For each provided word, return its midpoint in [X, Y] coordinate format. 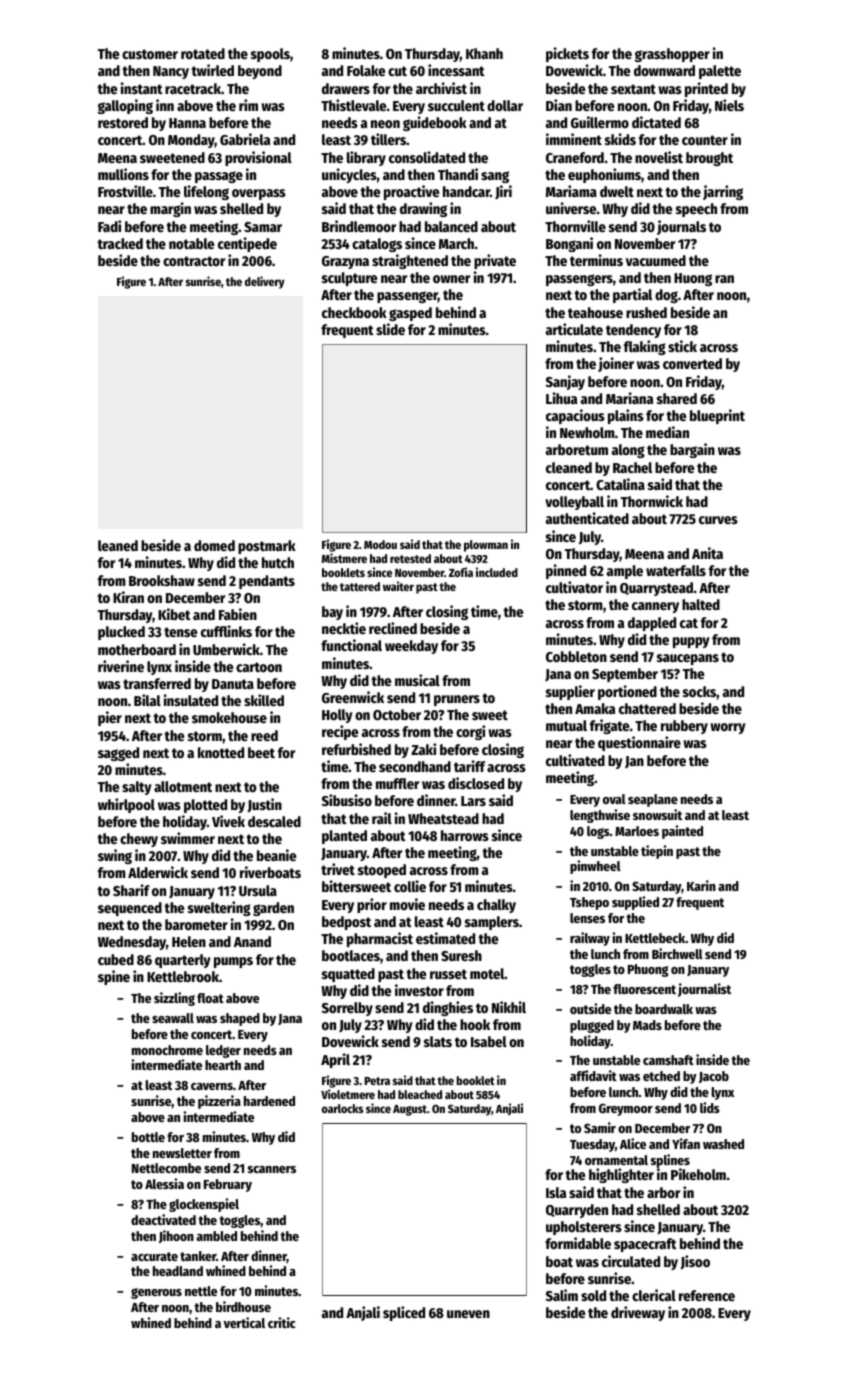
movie [407, 904]
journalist [704, 990]
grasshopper [672, 55]
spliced [404, 1313]
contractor [194, 261]
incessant [456, 70]
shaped [240, 1019]
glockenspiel [204, 1205]
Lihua [561, 398]
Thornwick [652, 501]
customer [150, 54]
